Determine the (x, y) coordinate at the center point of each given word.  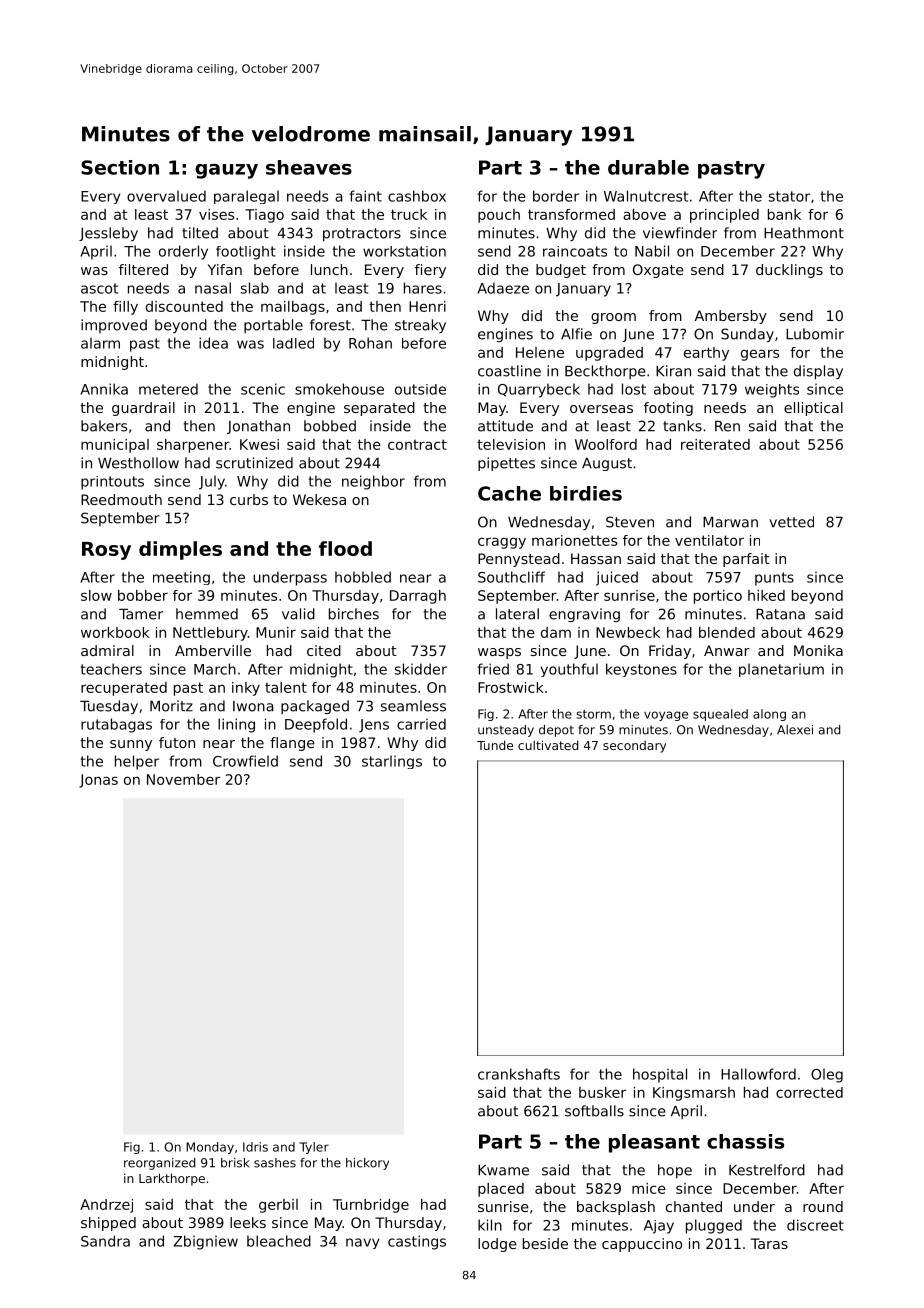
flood (345, 548)
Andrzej (106, 1206)
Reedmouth (121, 499)
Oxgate (658, 271)
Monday (210, 1148)
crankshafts (519, 1074)
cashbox (417, 196)
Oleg (827, 1075)
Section (120, 167)
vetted (791, 522)
